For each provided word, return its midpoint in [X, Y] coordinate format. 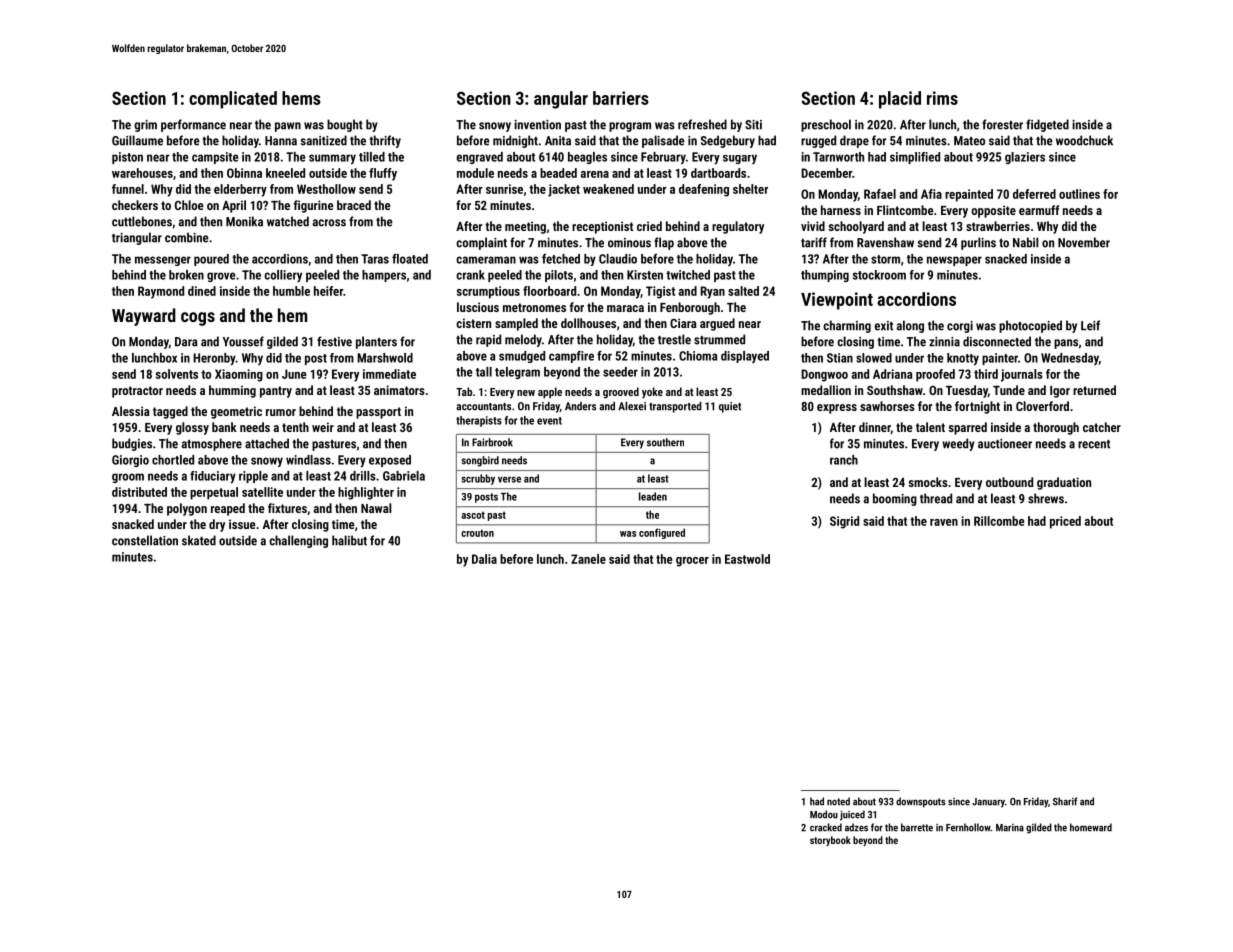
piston [127, 158]
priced [1065, 522]
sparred [967, 428]
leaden [653, 496]
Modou [824, 814]
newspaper [954, 261]
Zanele [588, 559]
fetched [561, 259]
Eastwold [747, 559]
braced [354, 205]
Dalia [484, 559]
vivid [813, 226]
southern [665, 442]
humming [232, 391]
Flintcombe [905, 210]
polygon [187, 509]
